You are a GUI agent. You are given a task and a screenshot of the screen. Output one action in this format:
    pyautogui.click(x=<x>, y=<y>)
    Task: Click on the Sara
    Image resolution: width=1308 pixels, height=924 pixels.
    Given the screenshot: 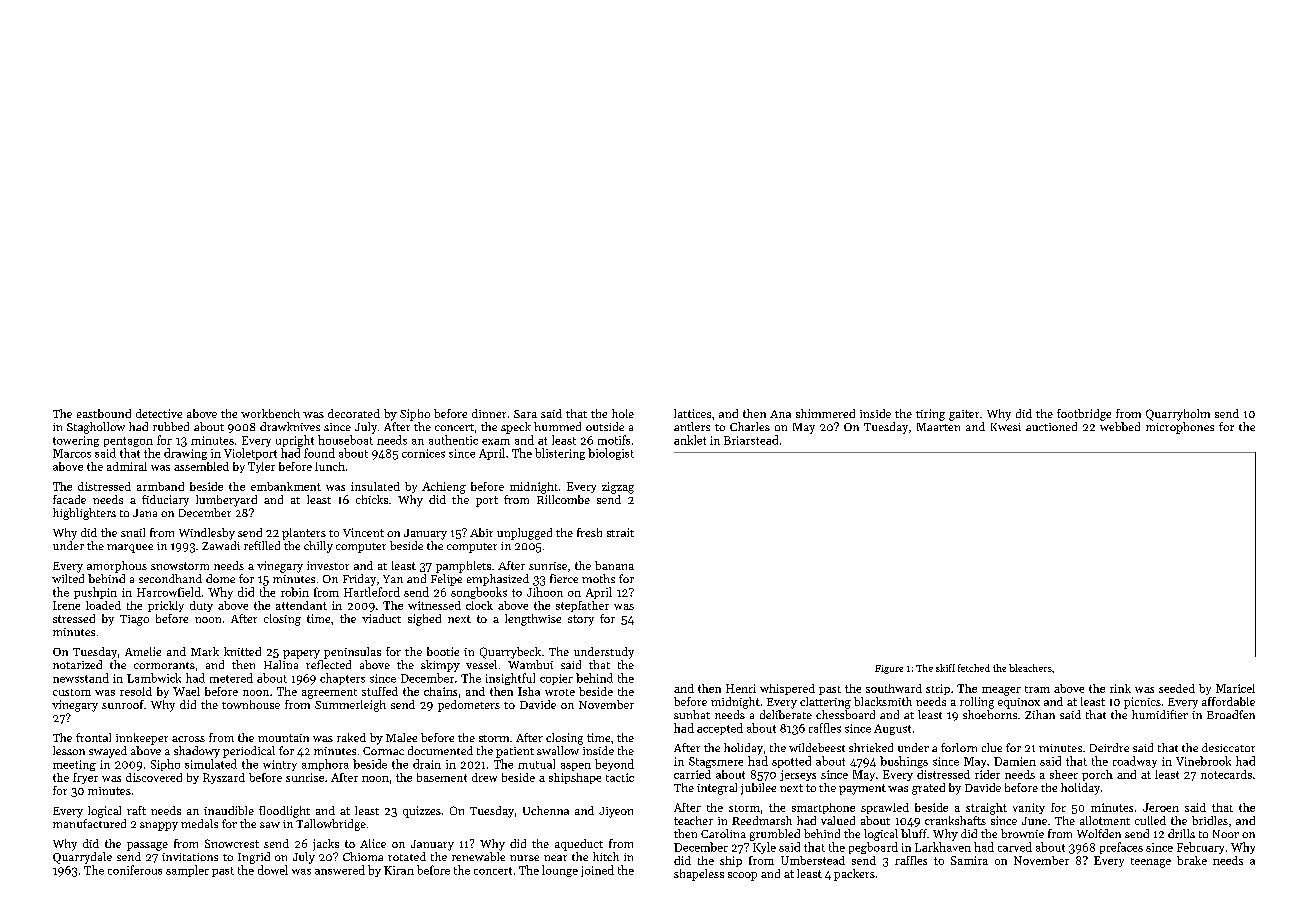 What is the action you would take?
    pyautogui.click(x=525, y=414)
